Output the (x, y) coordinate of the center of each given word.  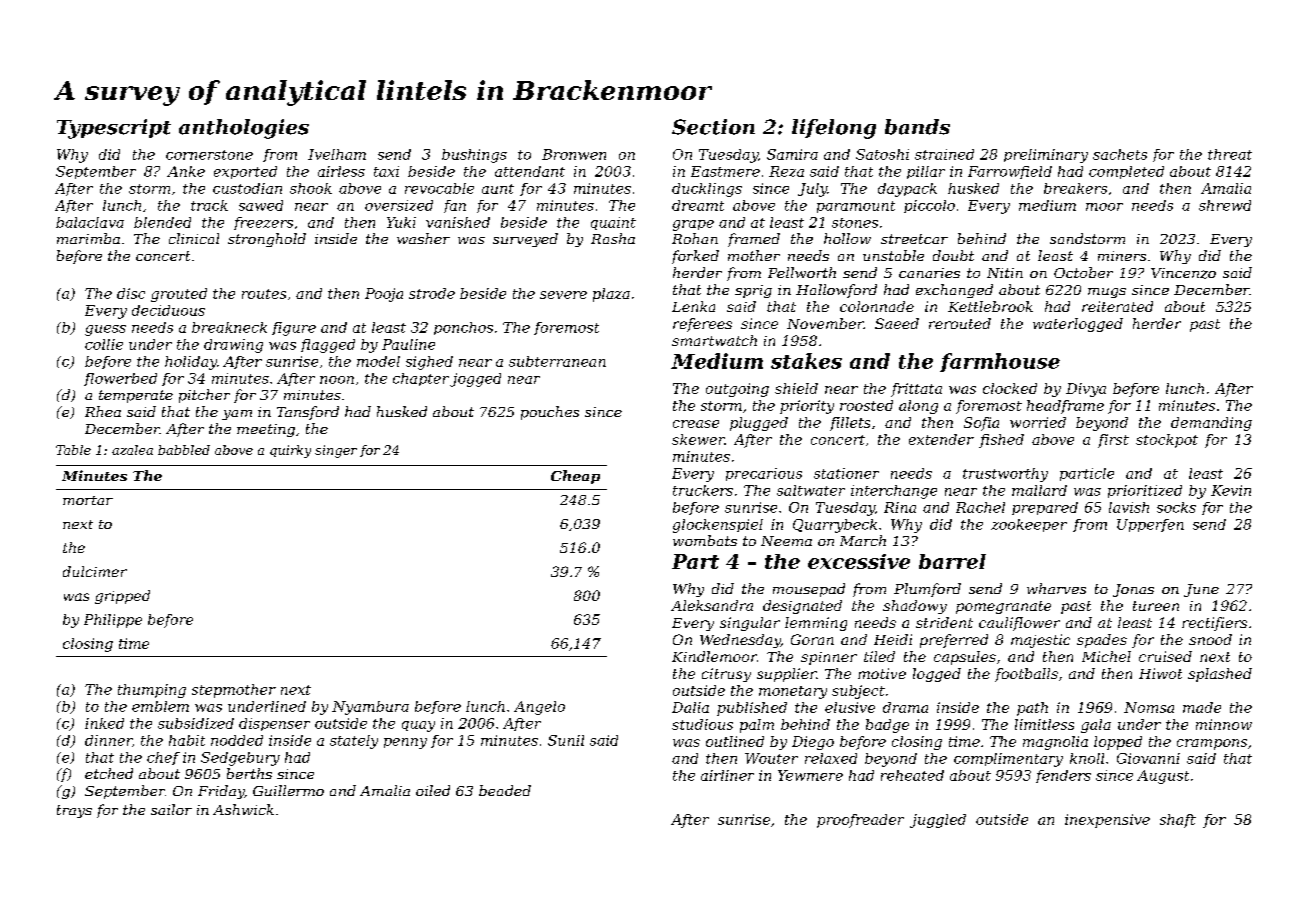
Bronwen (574, 154)
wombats (705, 540)
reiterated (1117, 306)
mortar (88, 500)
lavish (1129, 507)
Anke (186, 171)
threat (1230, 154)
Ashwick (243, 809)
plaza (611, 295)
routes (264, 294)
